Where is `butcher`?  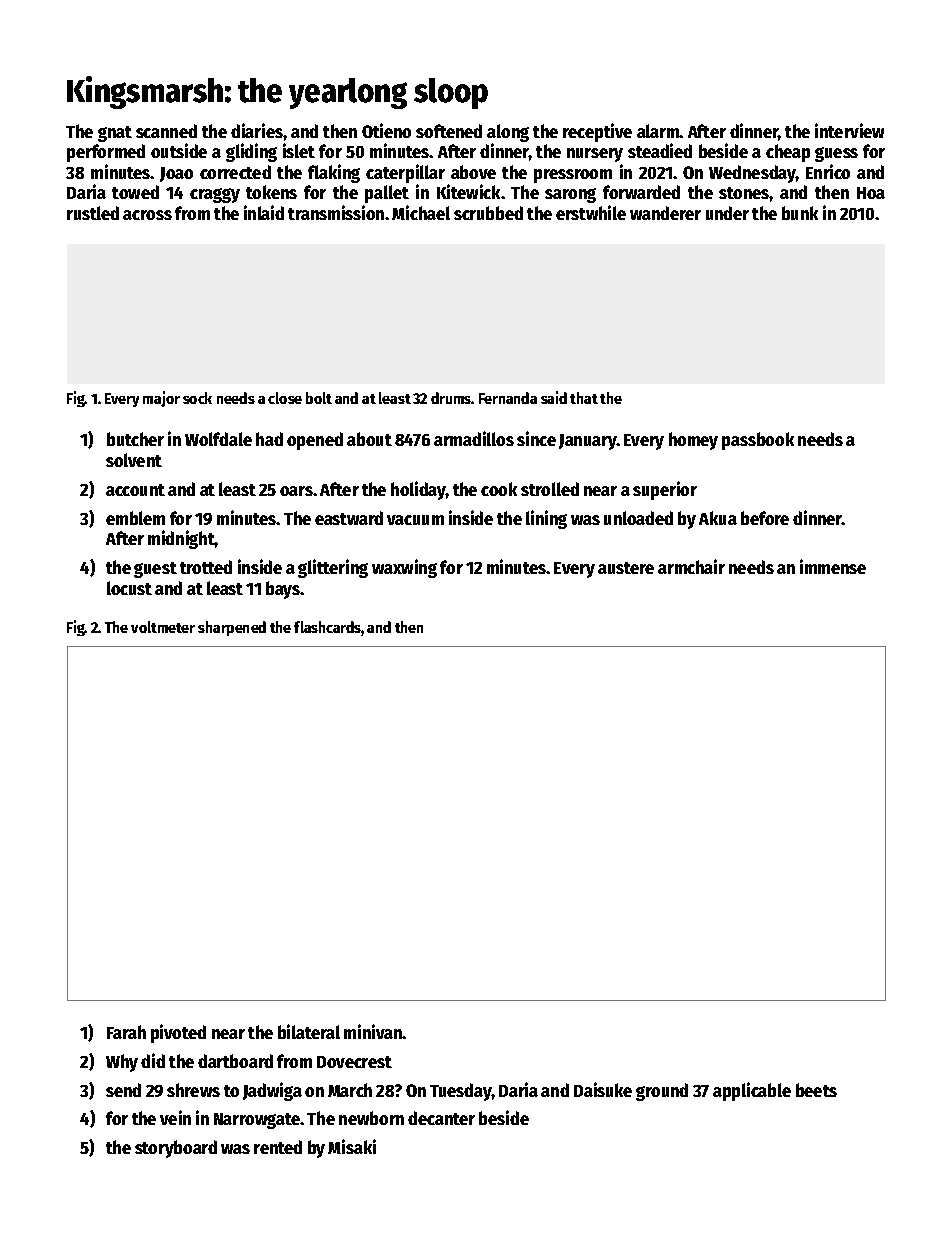 butcher is located at coordinates (135, 439).
